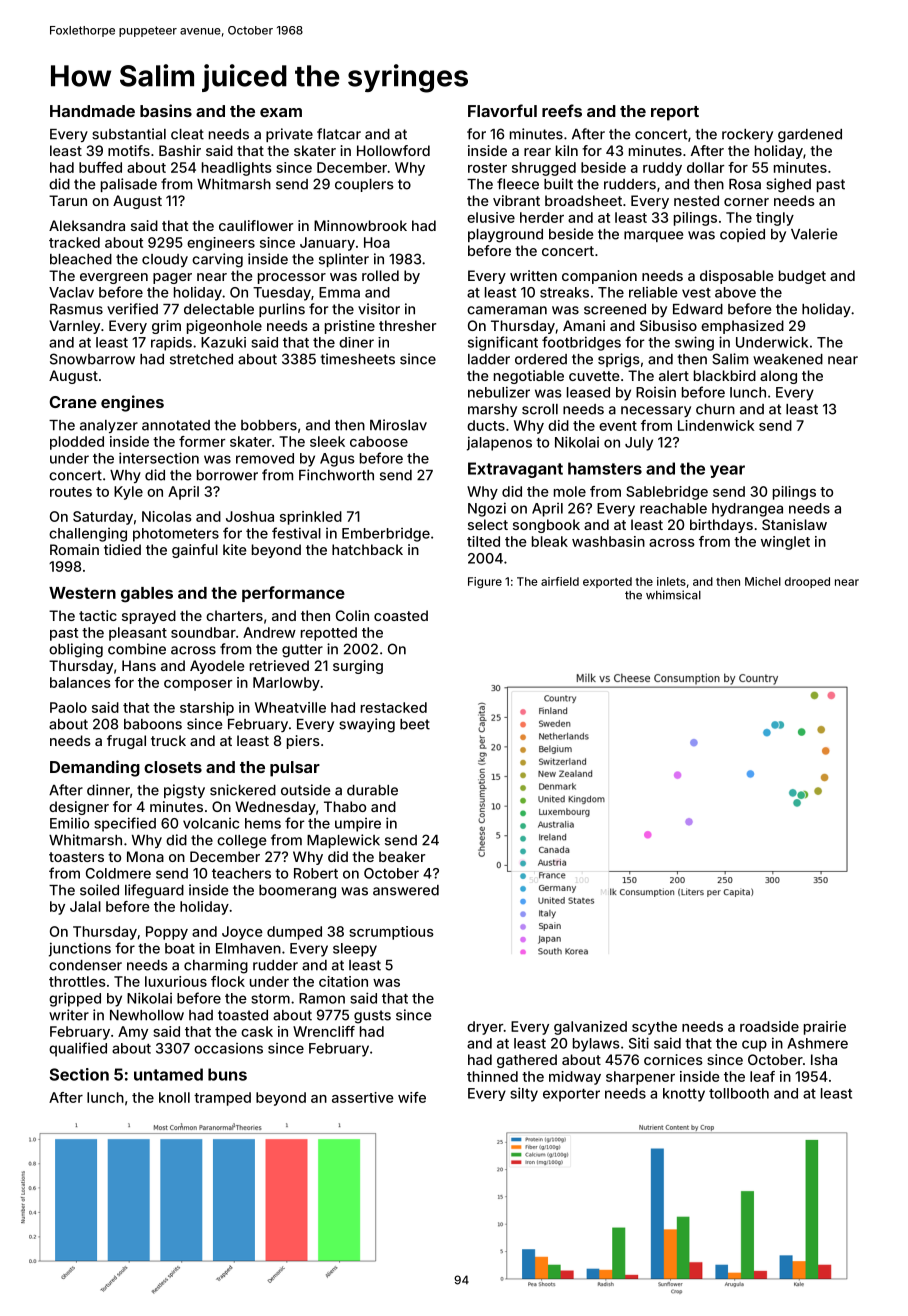 This image has height=1316, width=908. I want to click on galvanized, so click(590, 1028).
